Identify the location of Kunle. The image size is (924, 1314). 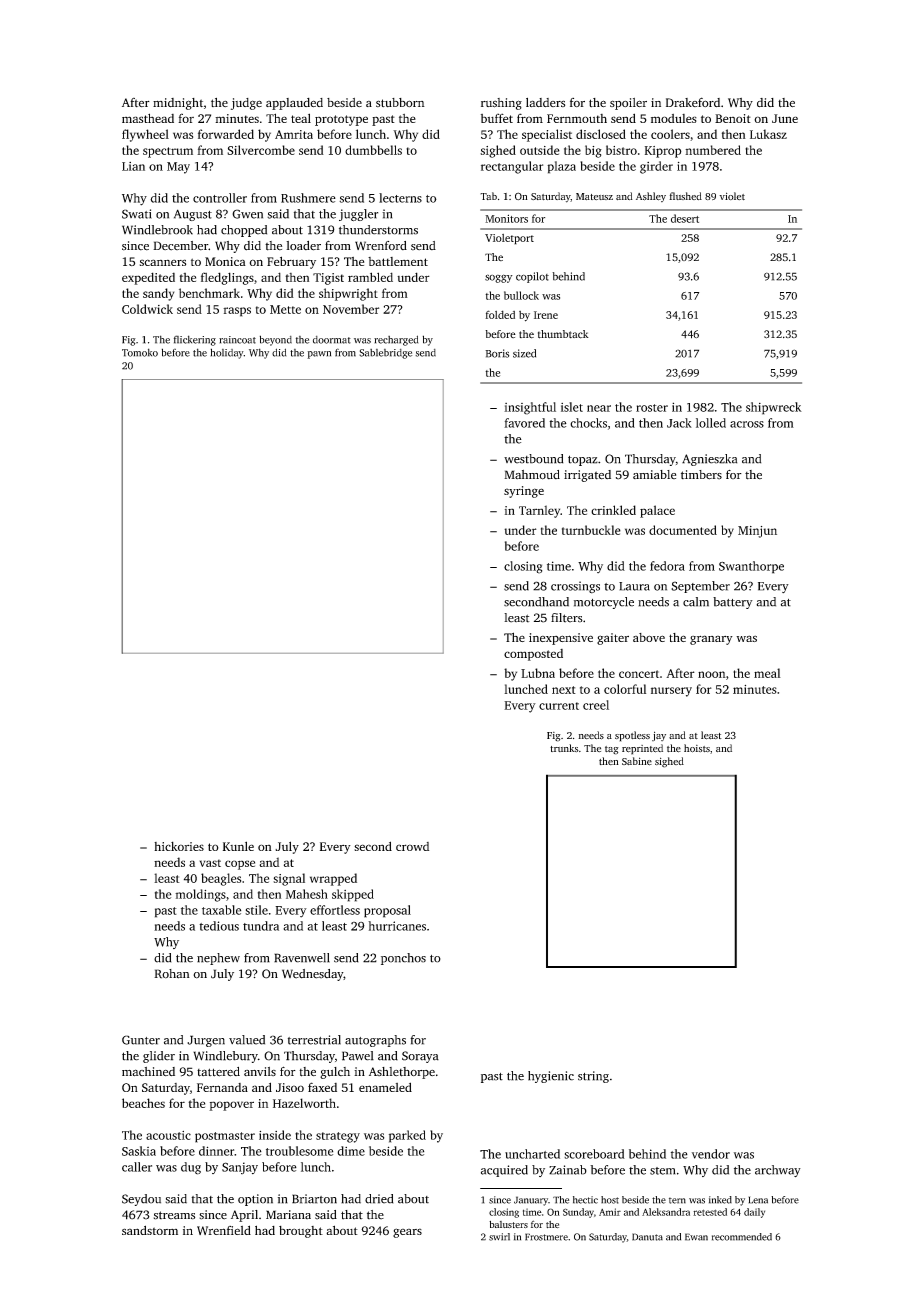
(238, 846).
